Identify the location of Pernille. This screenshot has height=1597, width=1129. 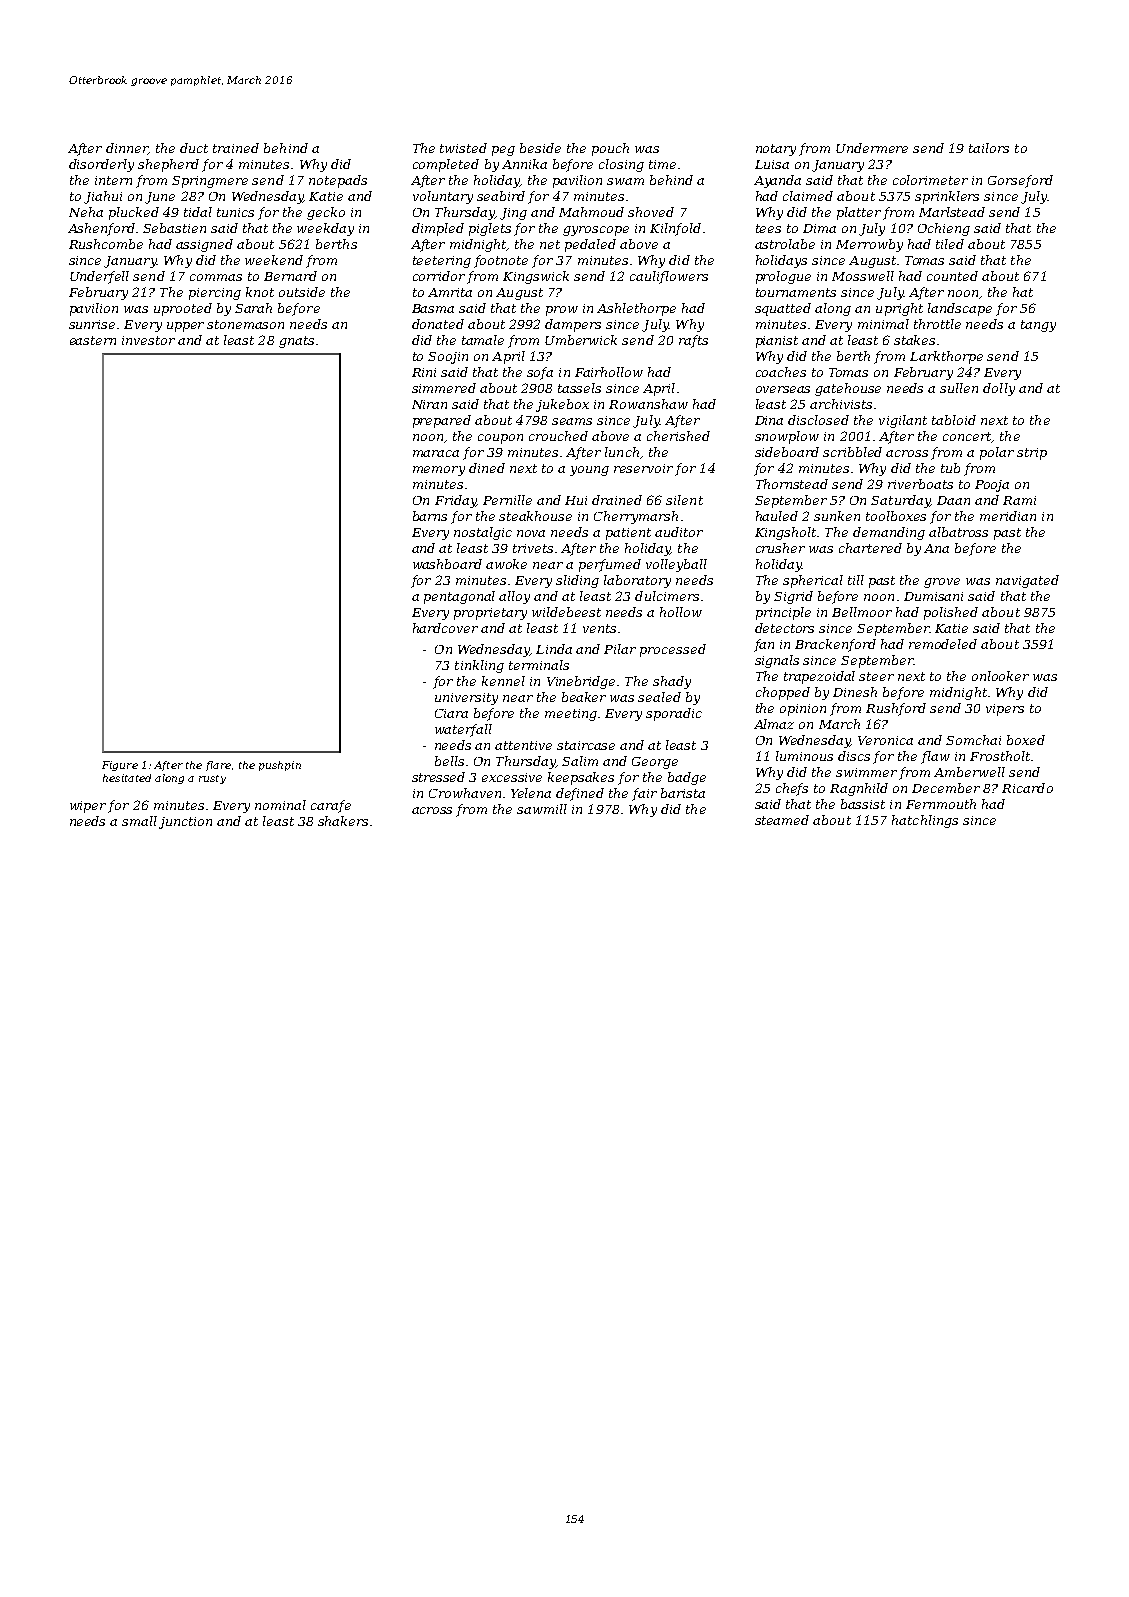
(507, 500).
